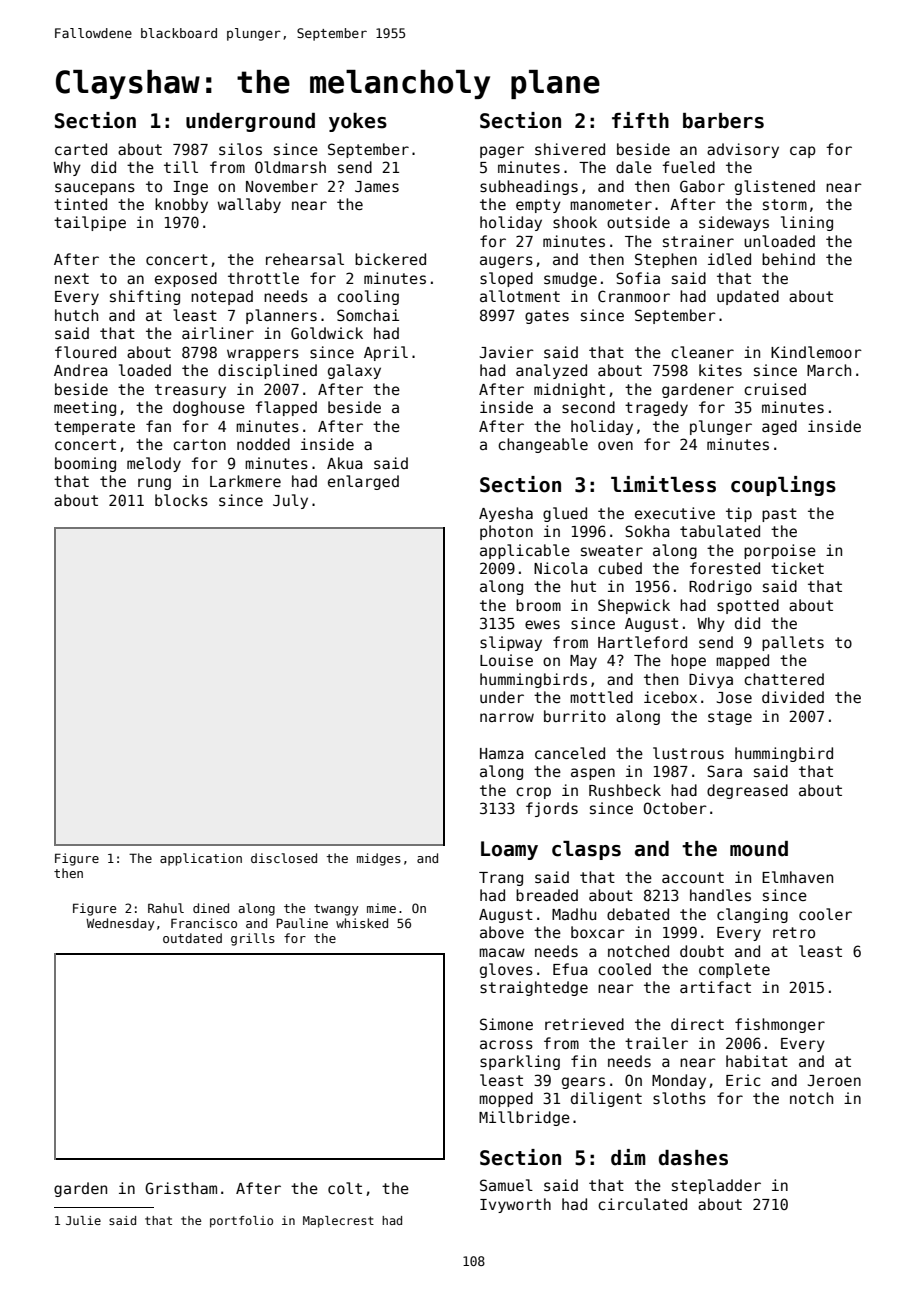  What do you see at coordinates (642, 1204) in the image?
I see `circulated` at bounding box center [642, 1204].
